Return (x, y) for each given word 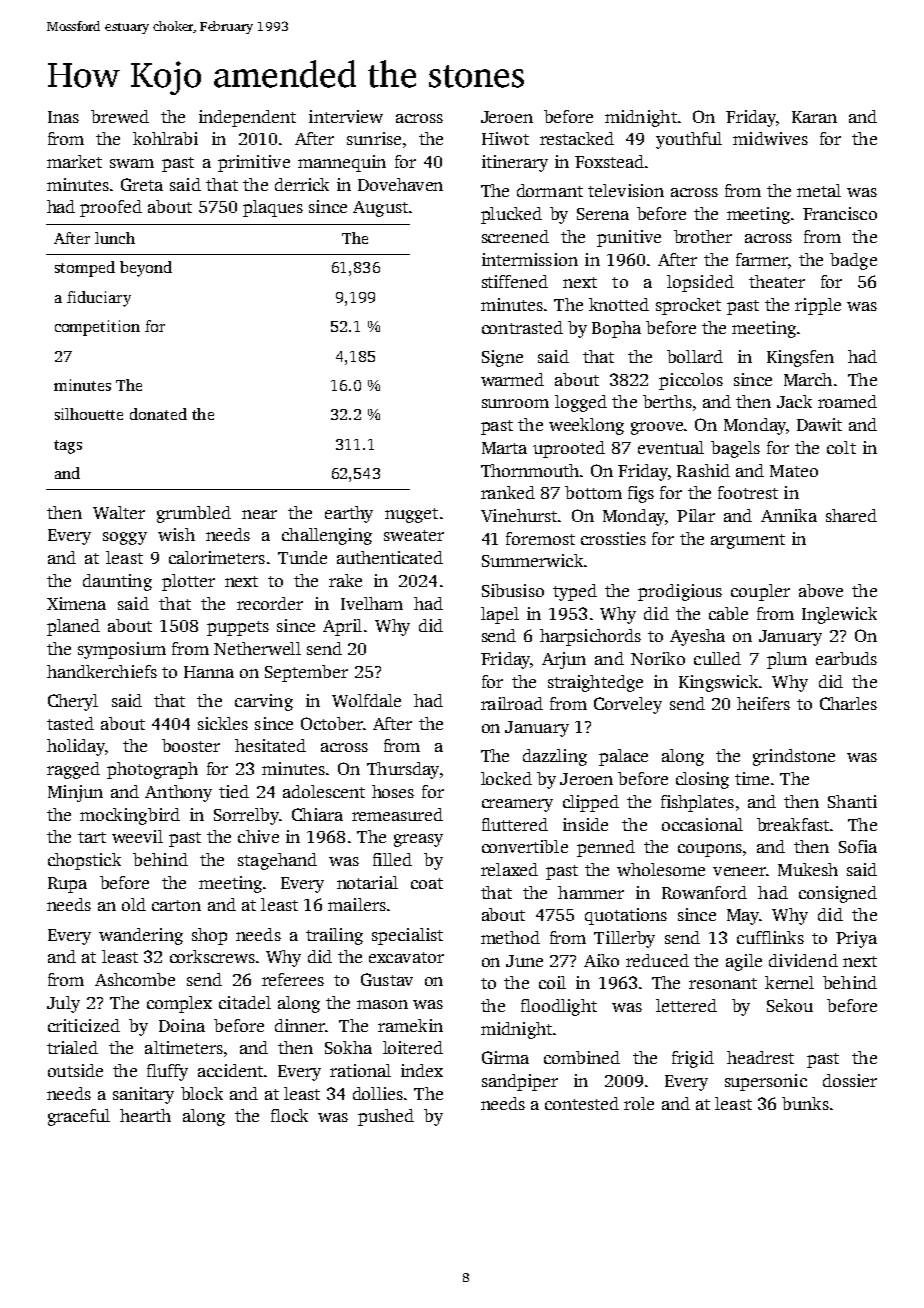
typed (575, 592)
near (259, 514)
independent (247, 118)
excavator (406, 957)
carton (176, 905)
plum (787, 660)
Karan (814, 117)
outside (75, 1070)
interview (346, 116)
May (743, 917)
